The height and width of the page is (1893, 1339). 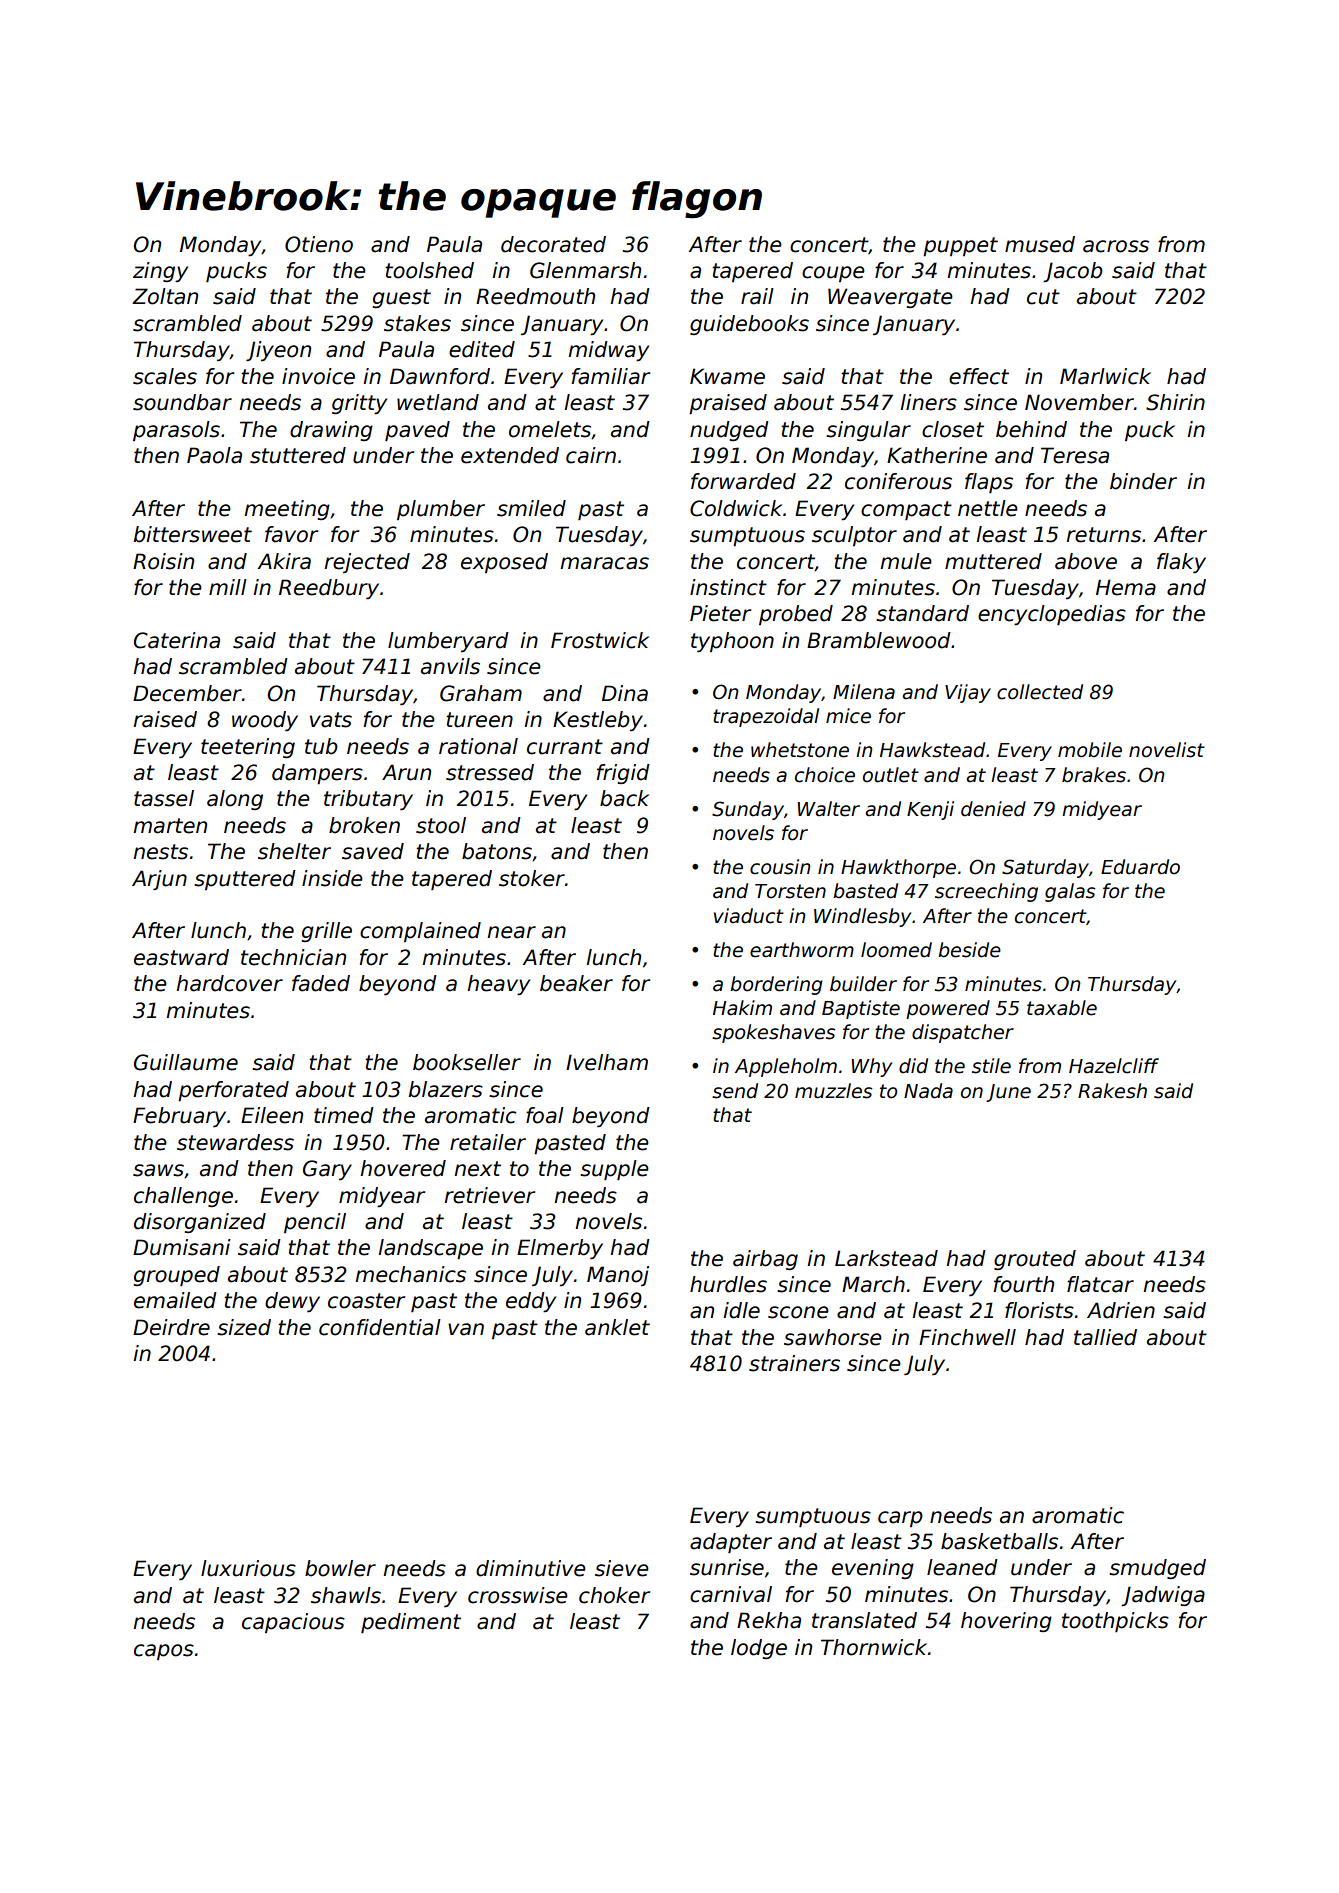 I want to click on nests, so click(x=160, y=852).
